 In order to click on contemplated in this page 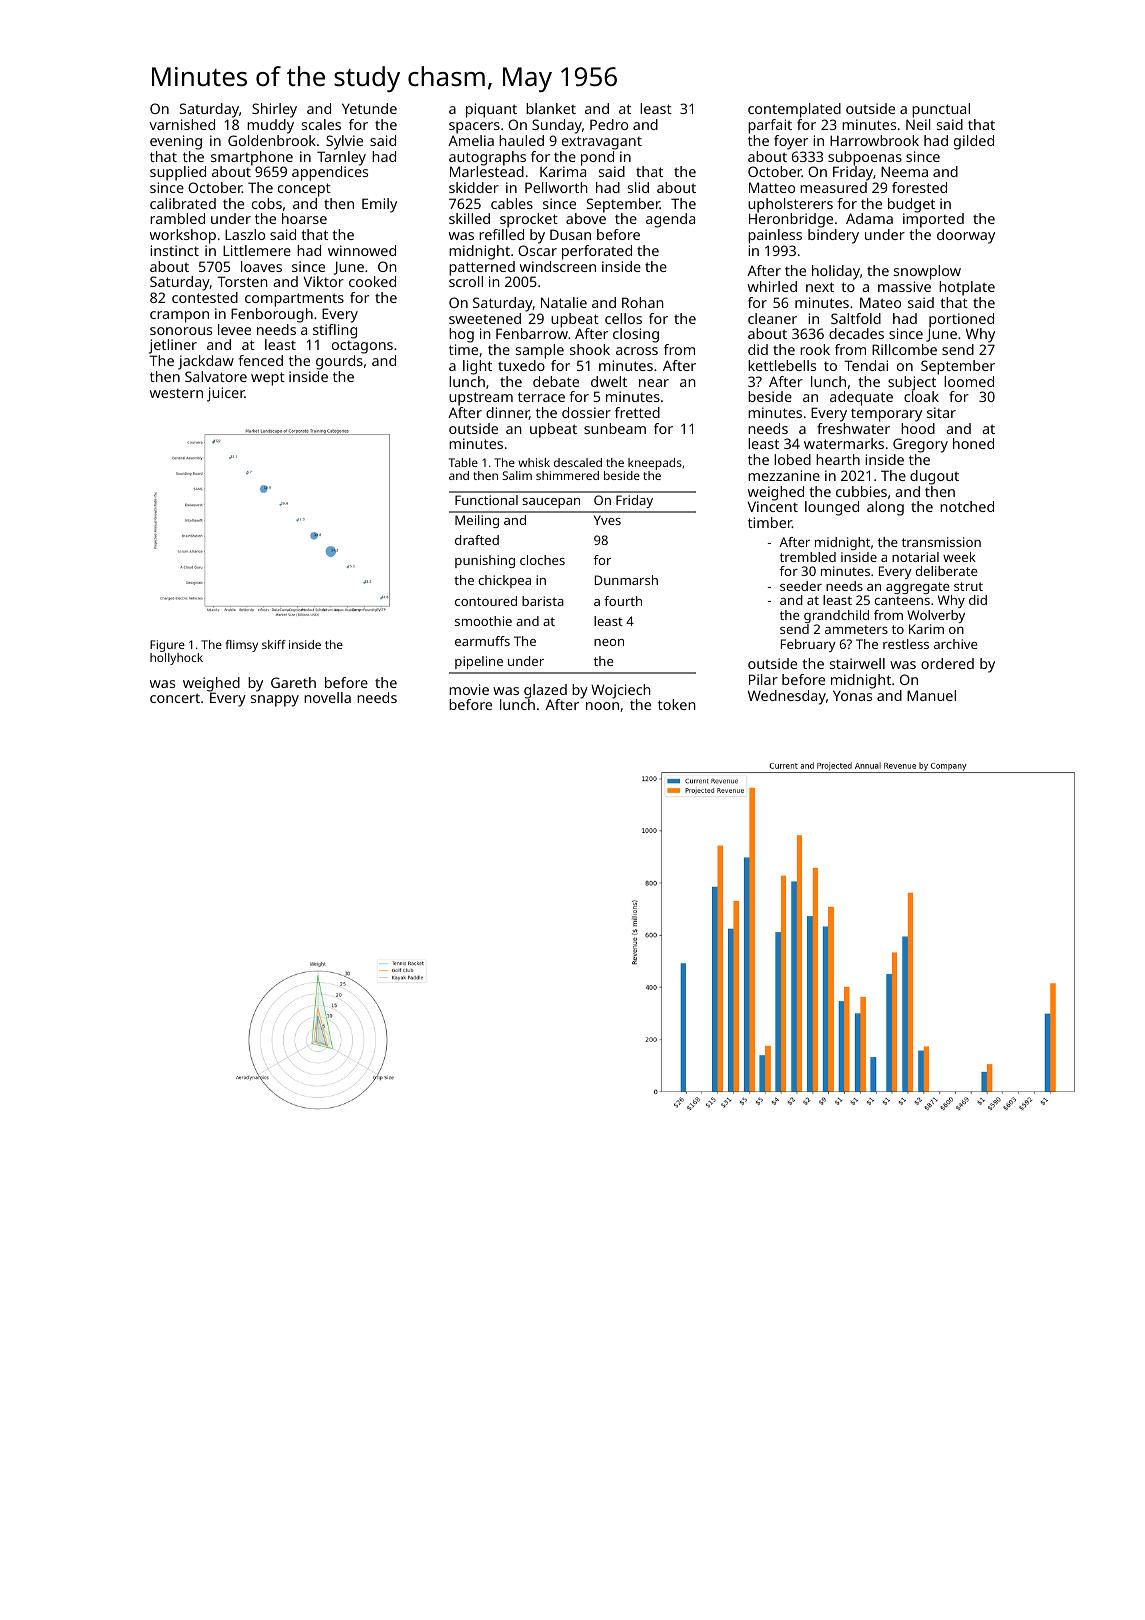, I will do `click(794, 110)`.
